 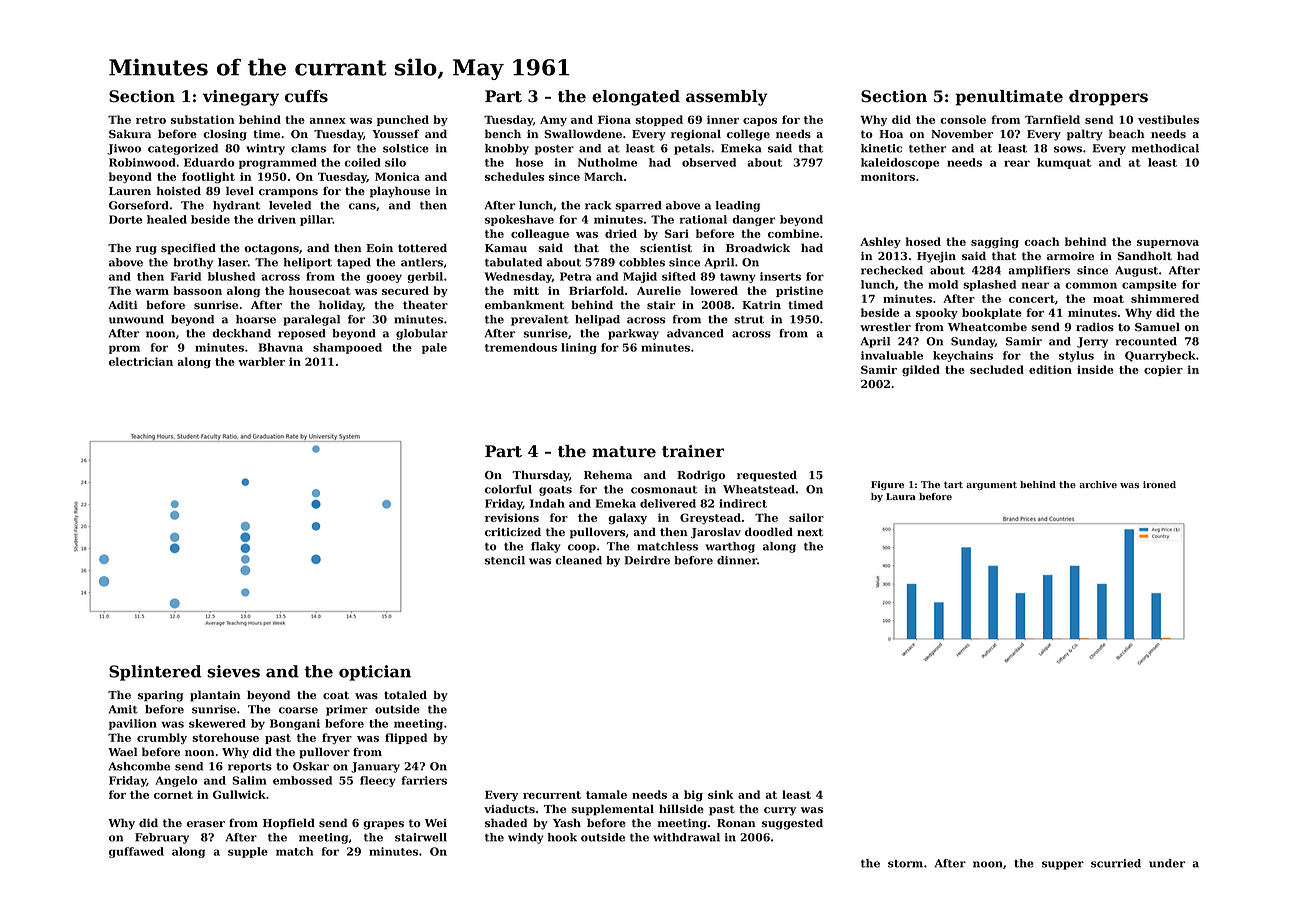 What do you see at coordinates (151, 120) in the image?
I see `retro` at bounding box center [151, 120].
